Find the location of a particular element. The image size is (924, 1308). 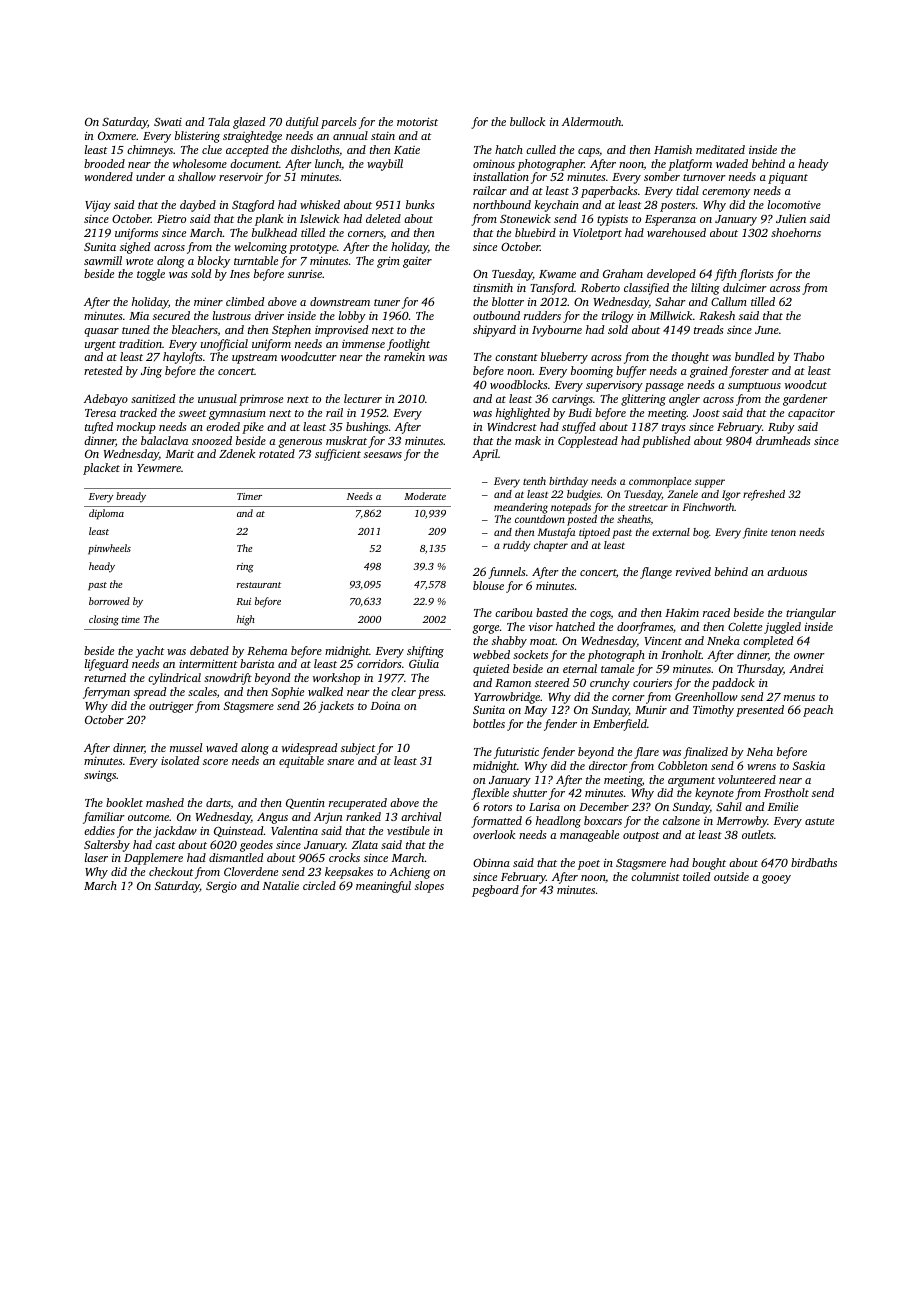

corridors is located at coordinates (379, 663).
